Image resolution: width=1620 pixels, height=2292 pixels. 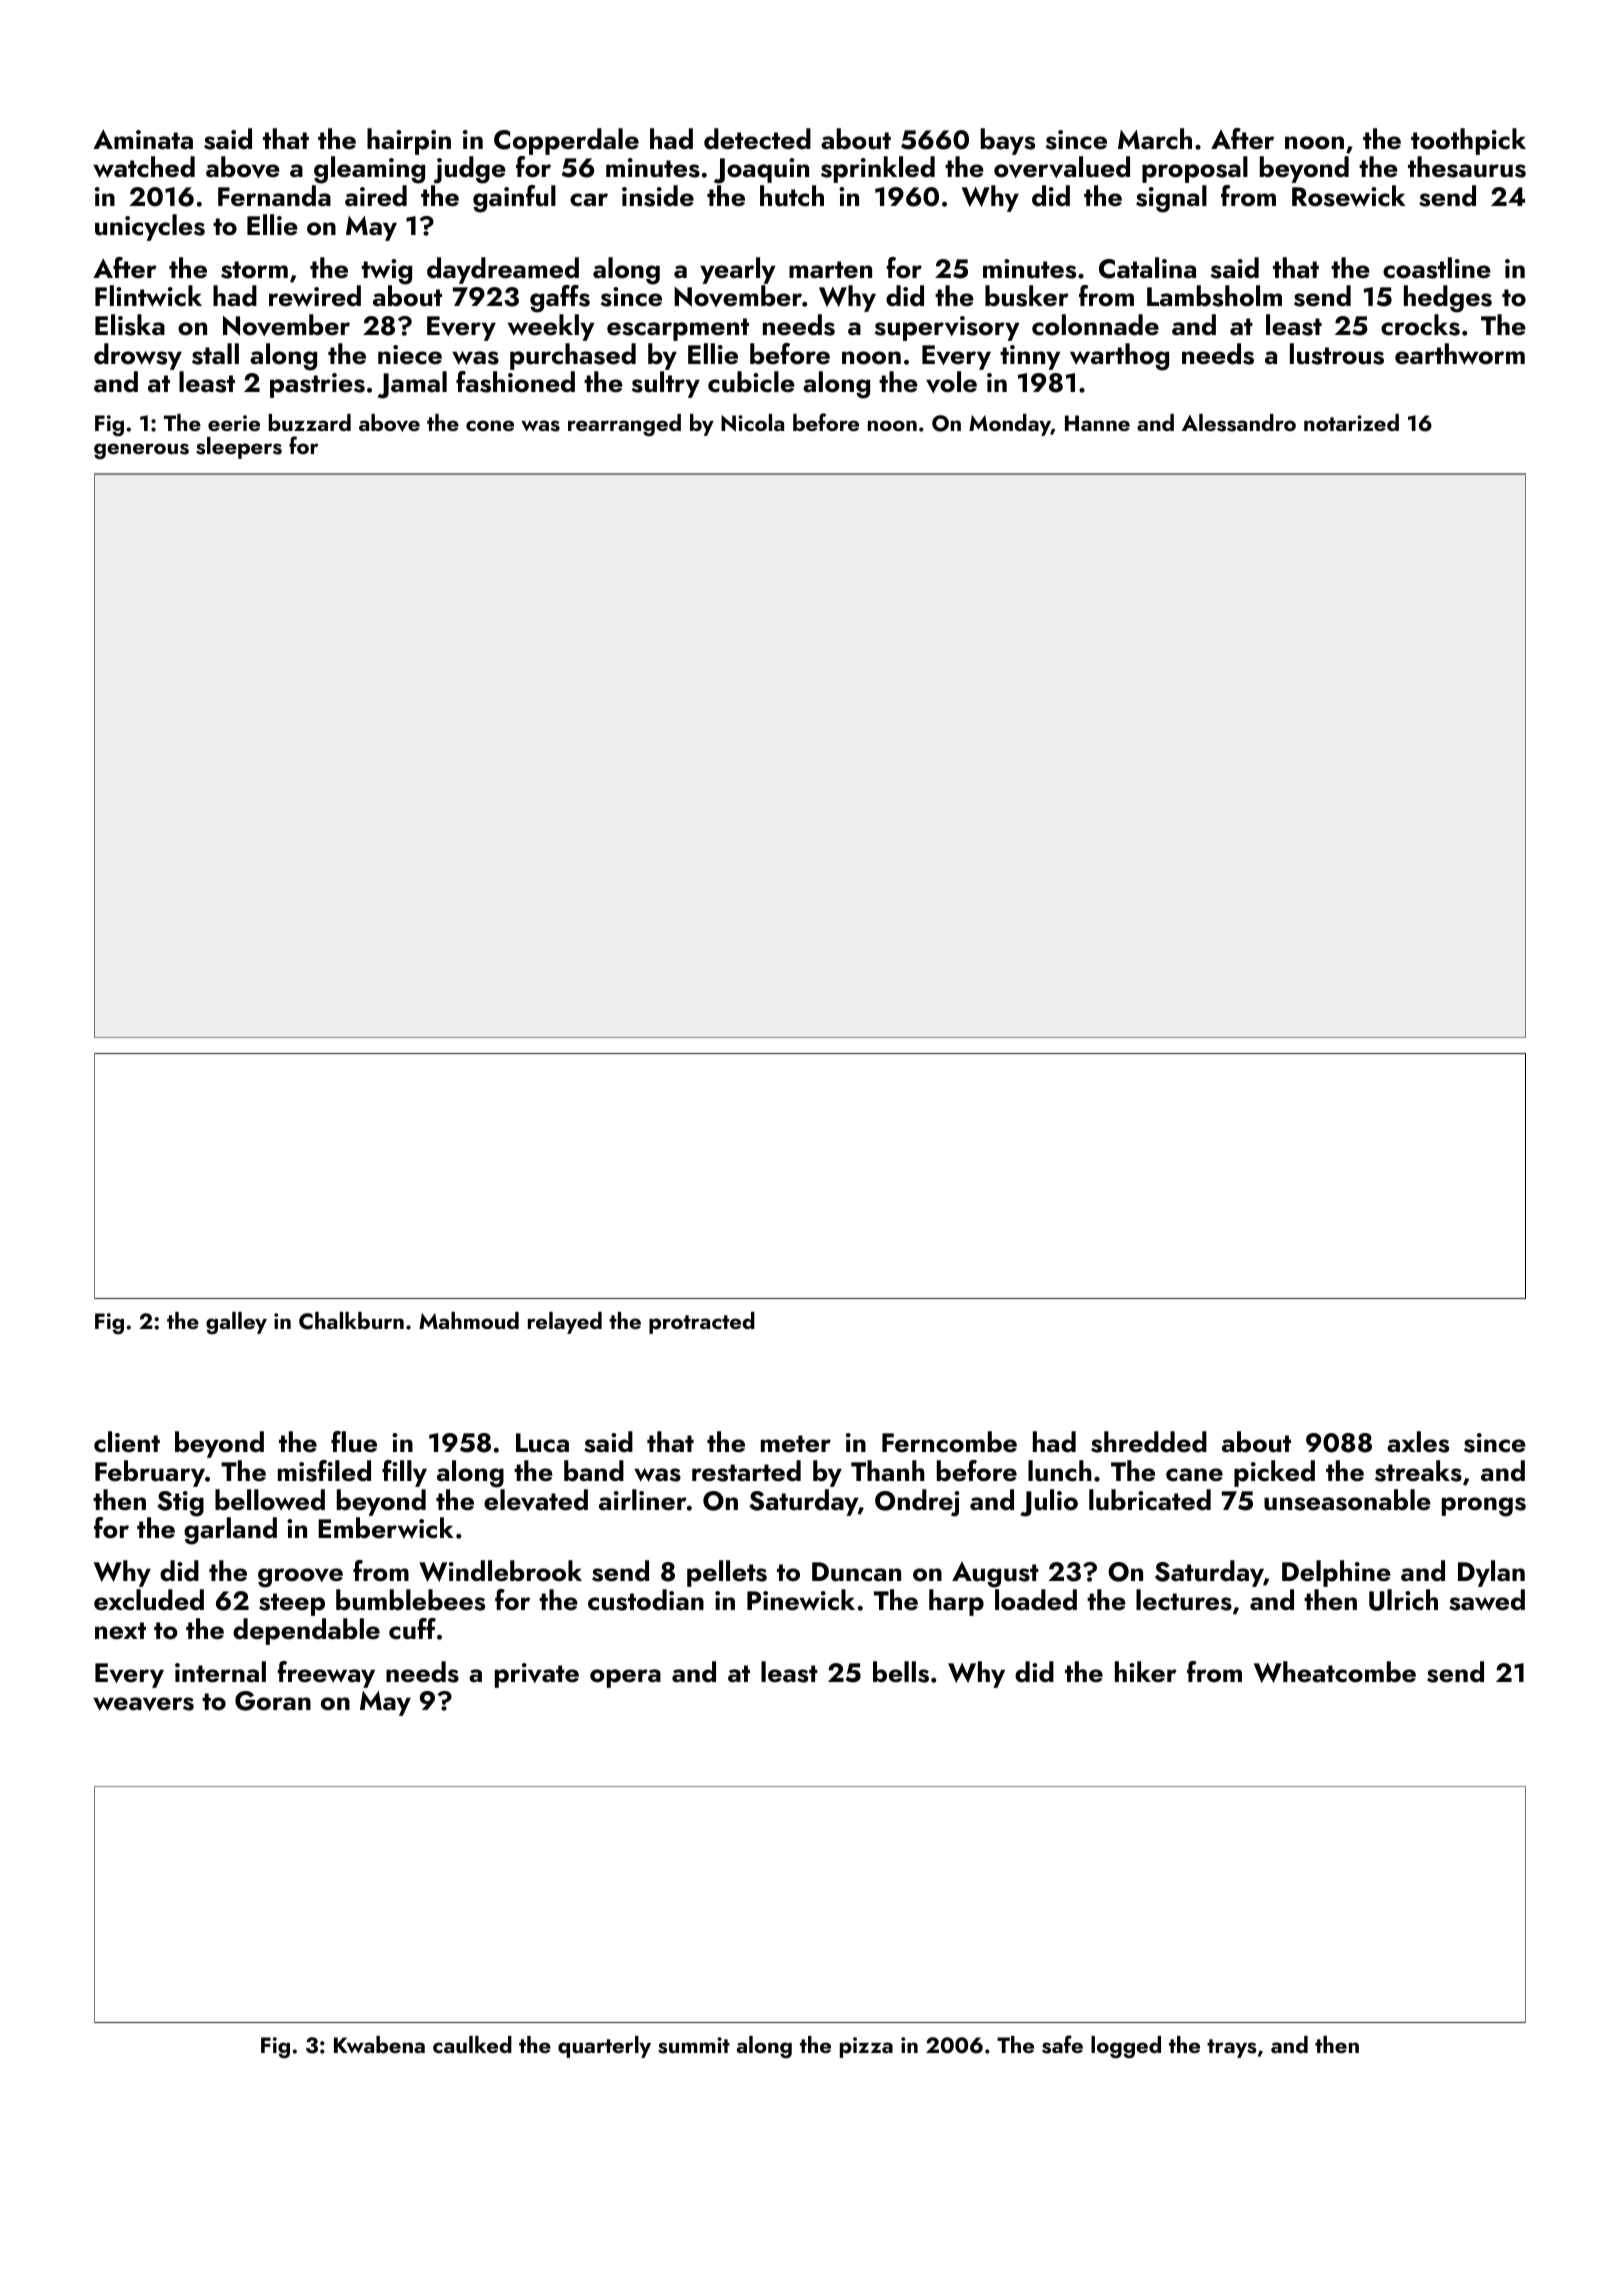 I want to click on bells, so click(x=901, y=1672).
